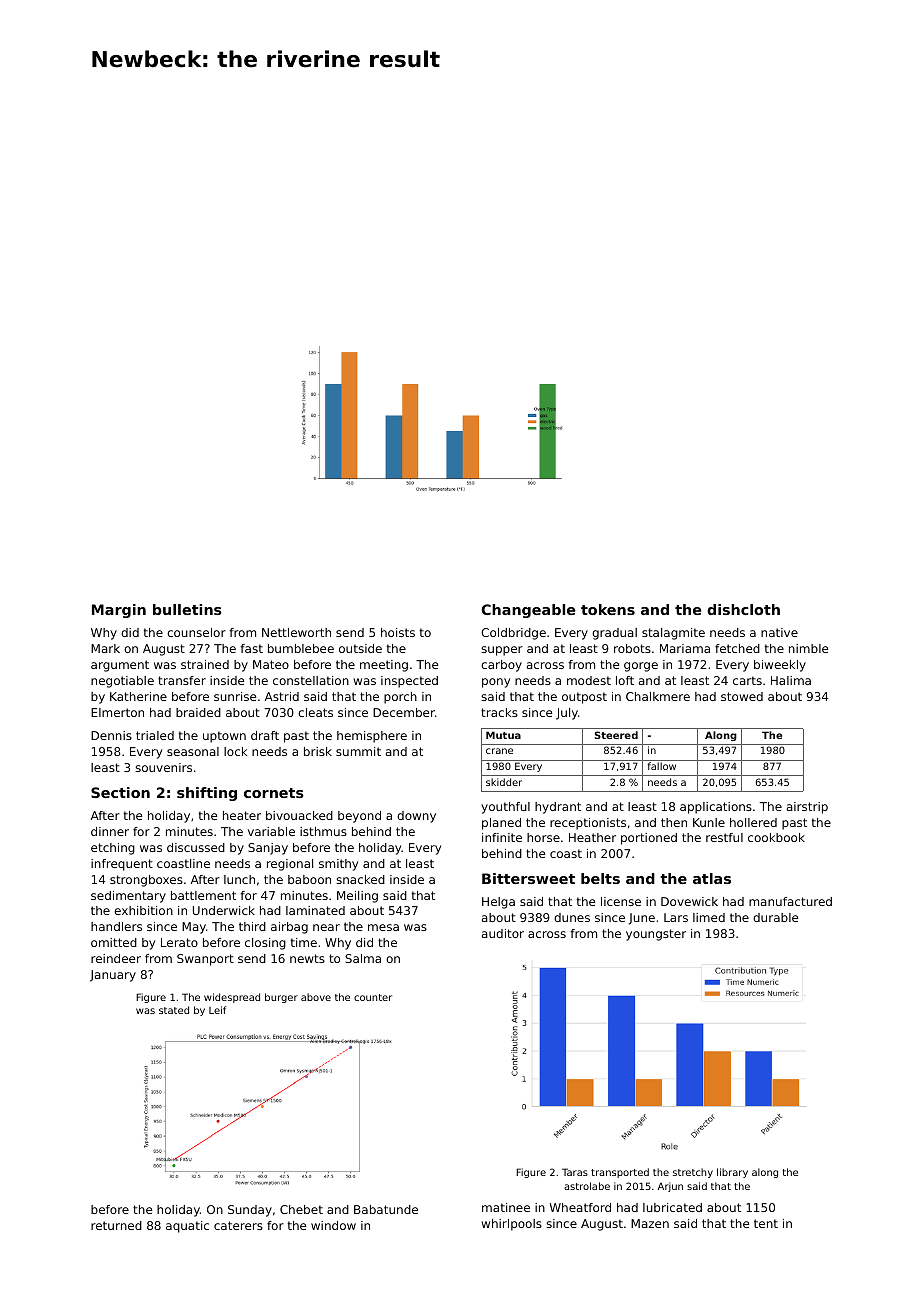  I want to click on loft, so click(625, 680).
